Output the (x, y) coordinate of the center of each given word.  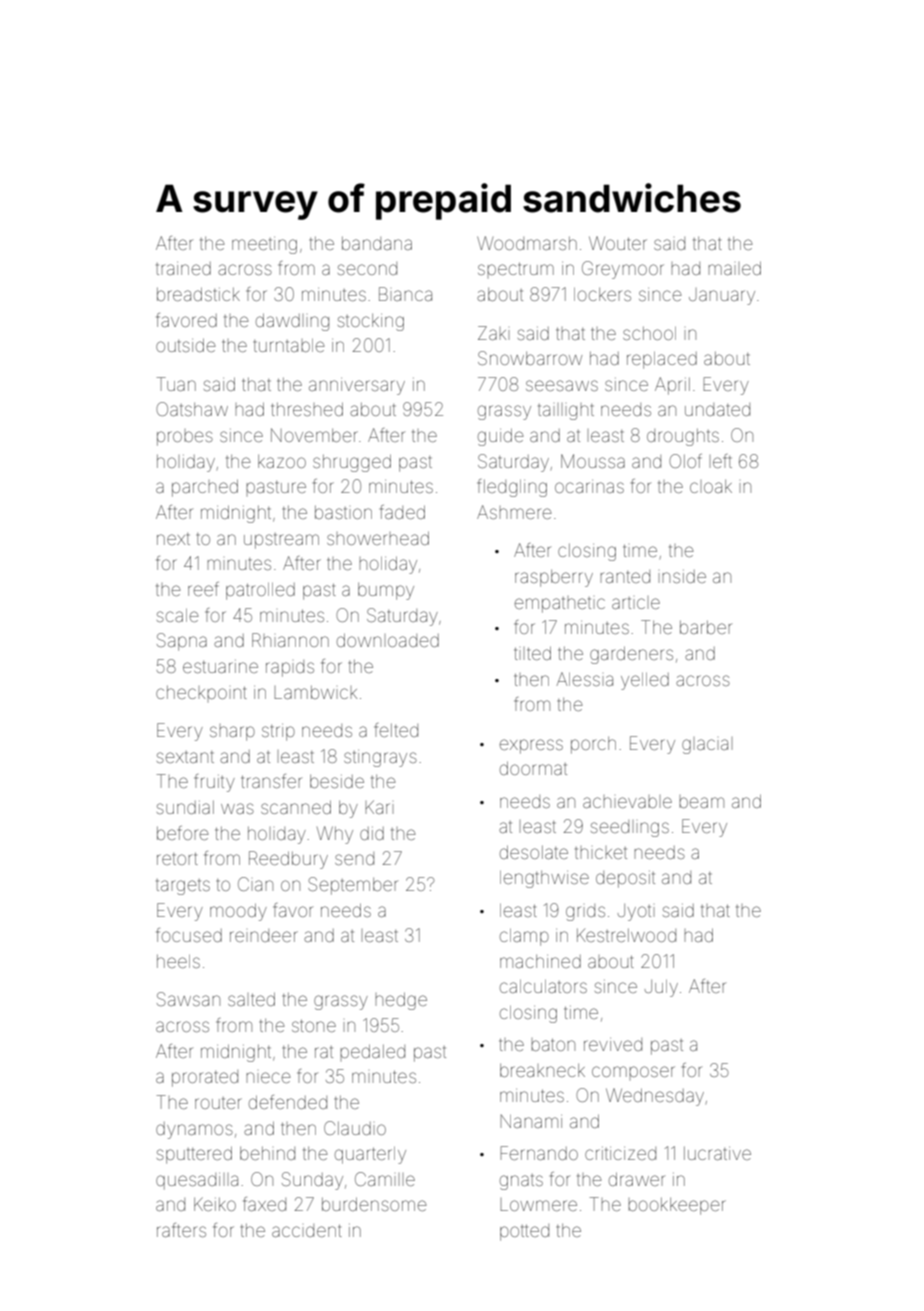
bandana (377, 243)
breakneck (542, 1070)
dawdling (292, 322)
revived (613, 1044)
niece (268, 1077)
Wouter (618, 243)
